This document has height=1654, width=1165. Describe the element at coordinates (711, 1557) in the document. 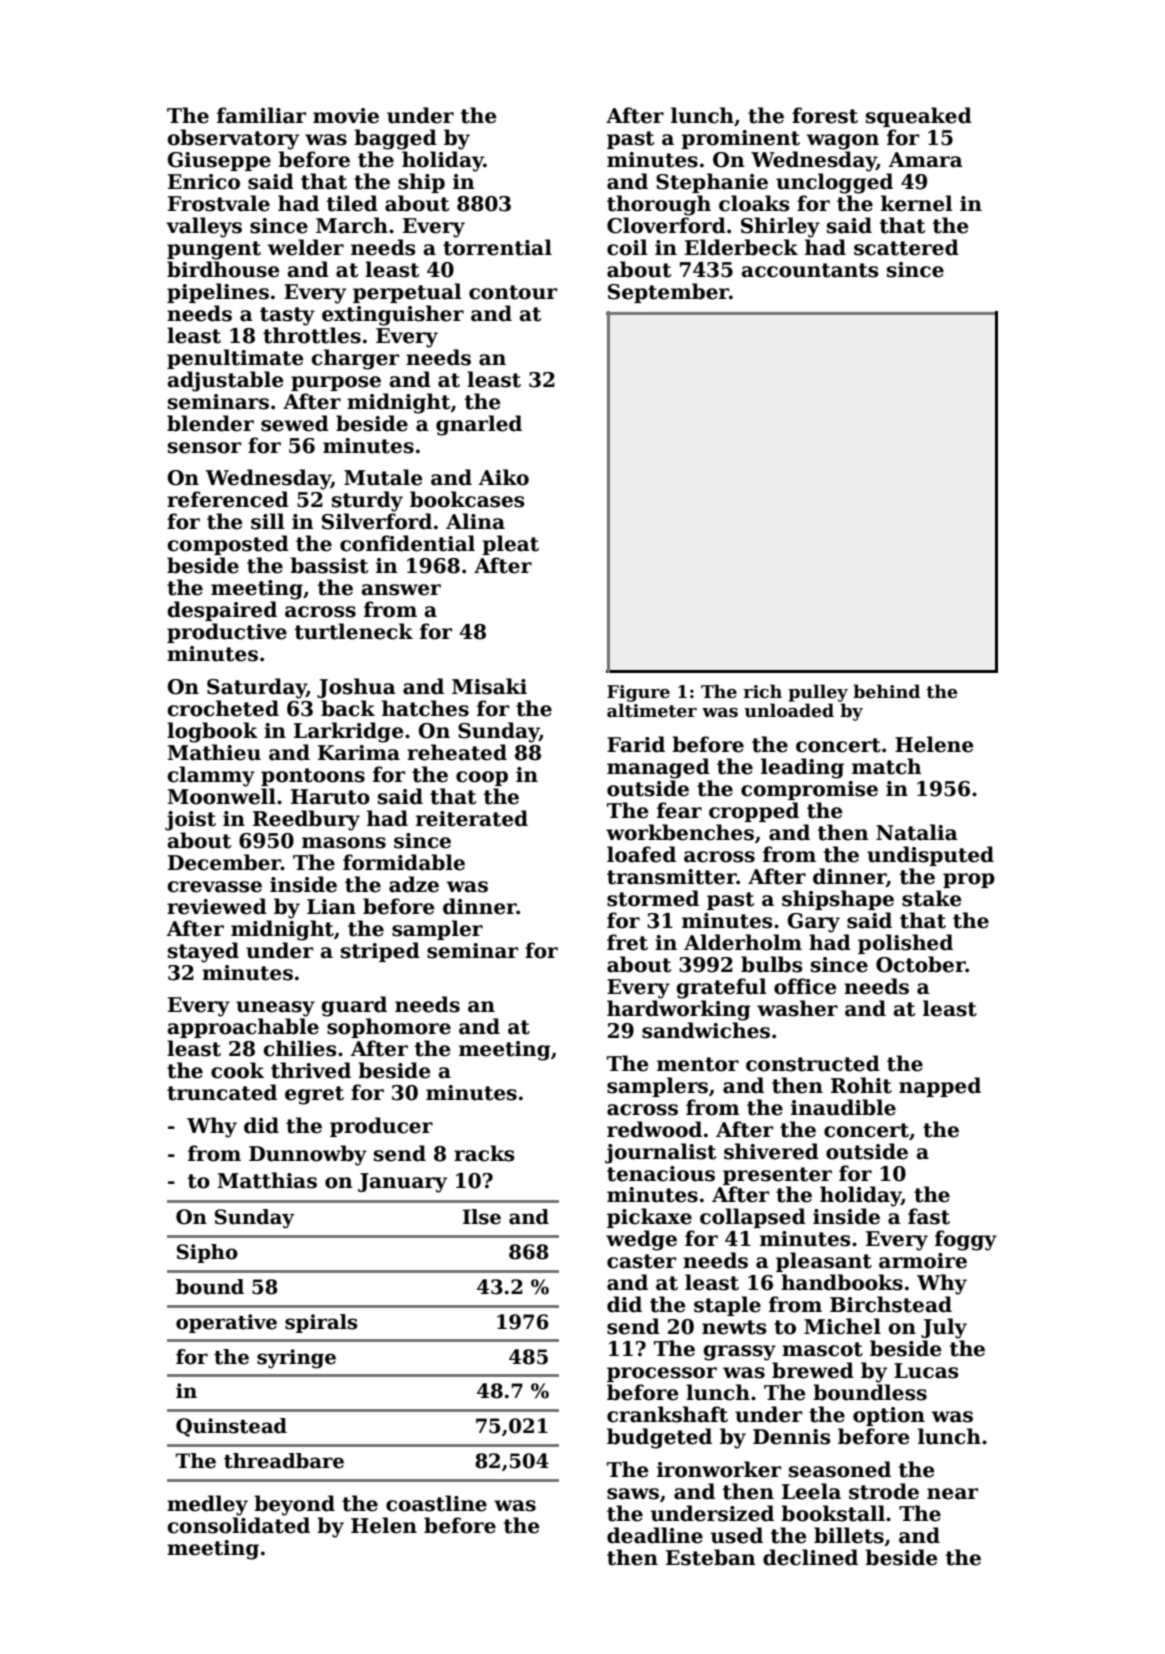

I see `Esteban` at that location.
